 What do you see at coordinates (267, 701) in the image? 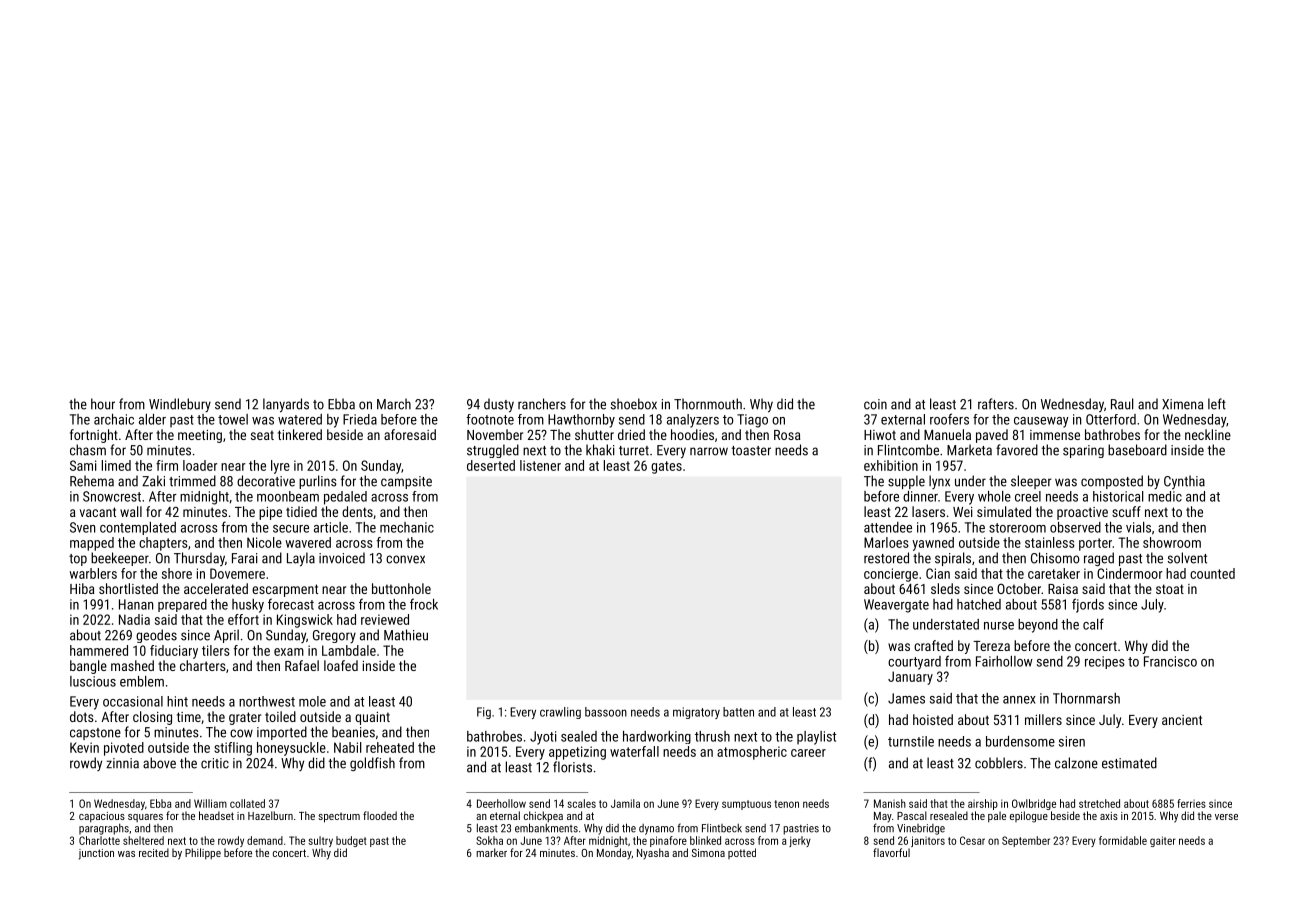
I see `northwest` at bounding box center [267, 701].
